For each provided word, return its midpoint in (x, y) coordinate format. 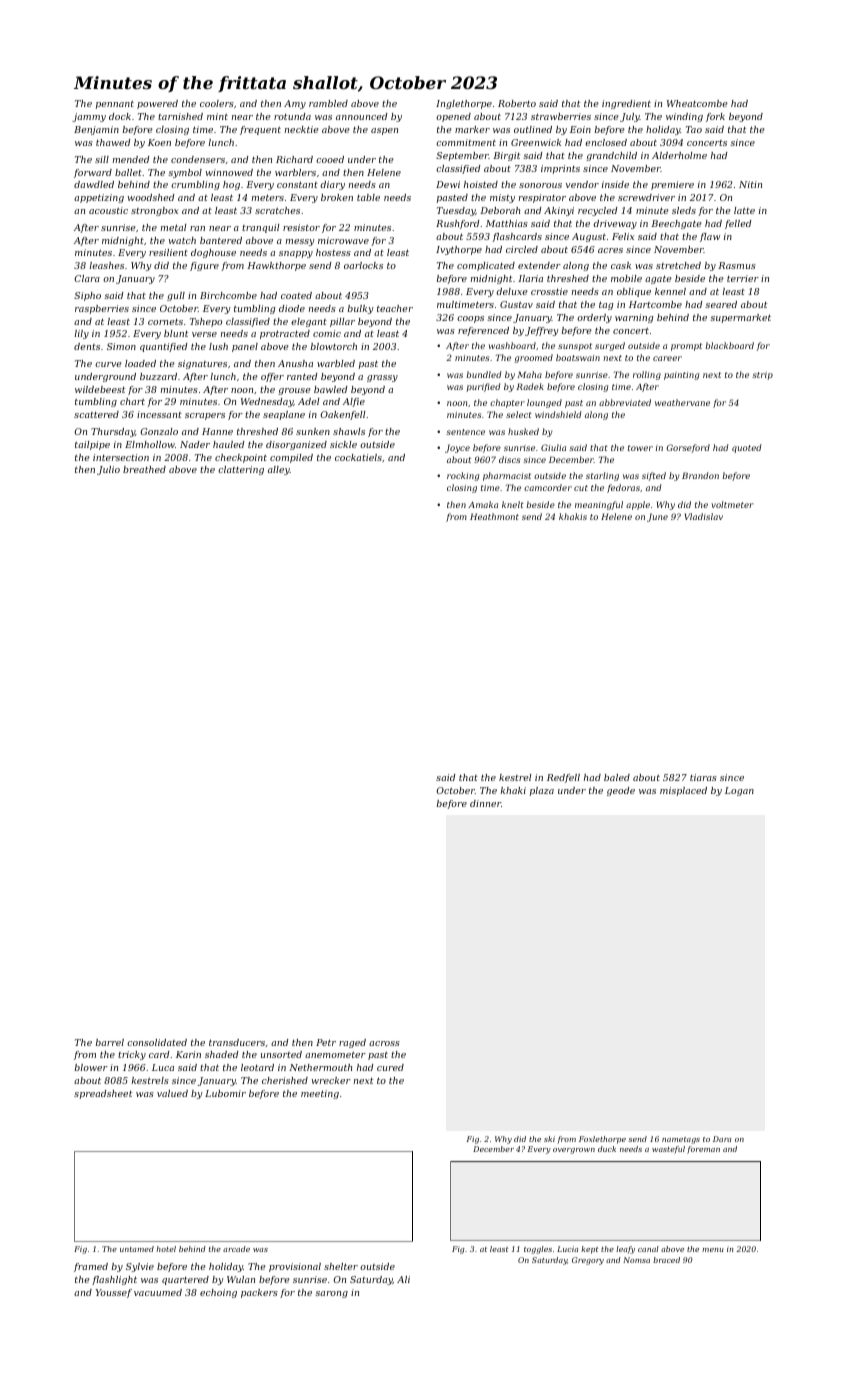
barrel (110, 1042)
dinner (485, 803)
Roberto (517, 103)
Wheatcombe (697, 103)
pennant (115, 104)
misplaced (683, 791)
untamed (137, 1249)
